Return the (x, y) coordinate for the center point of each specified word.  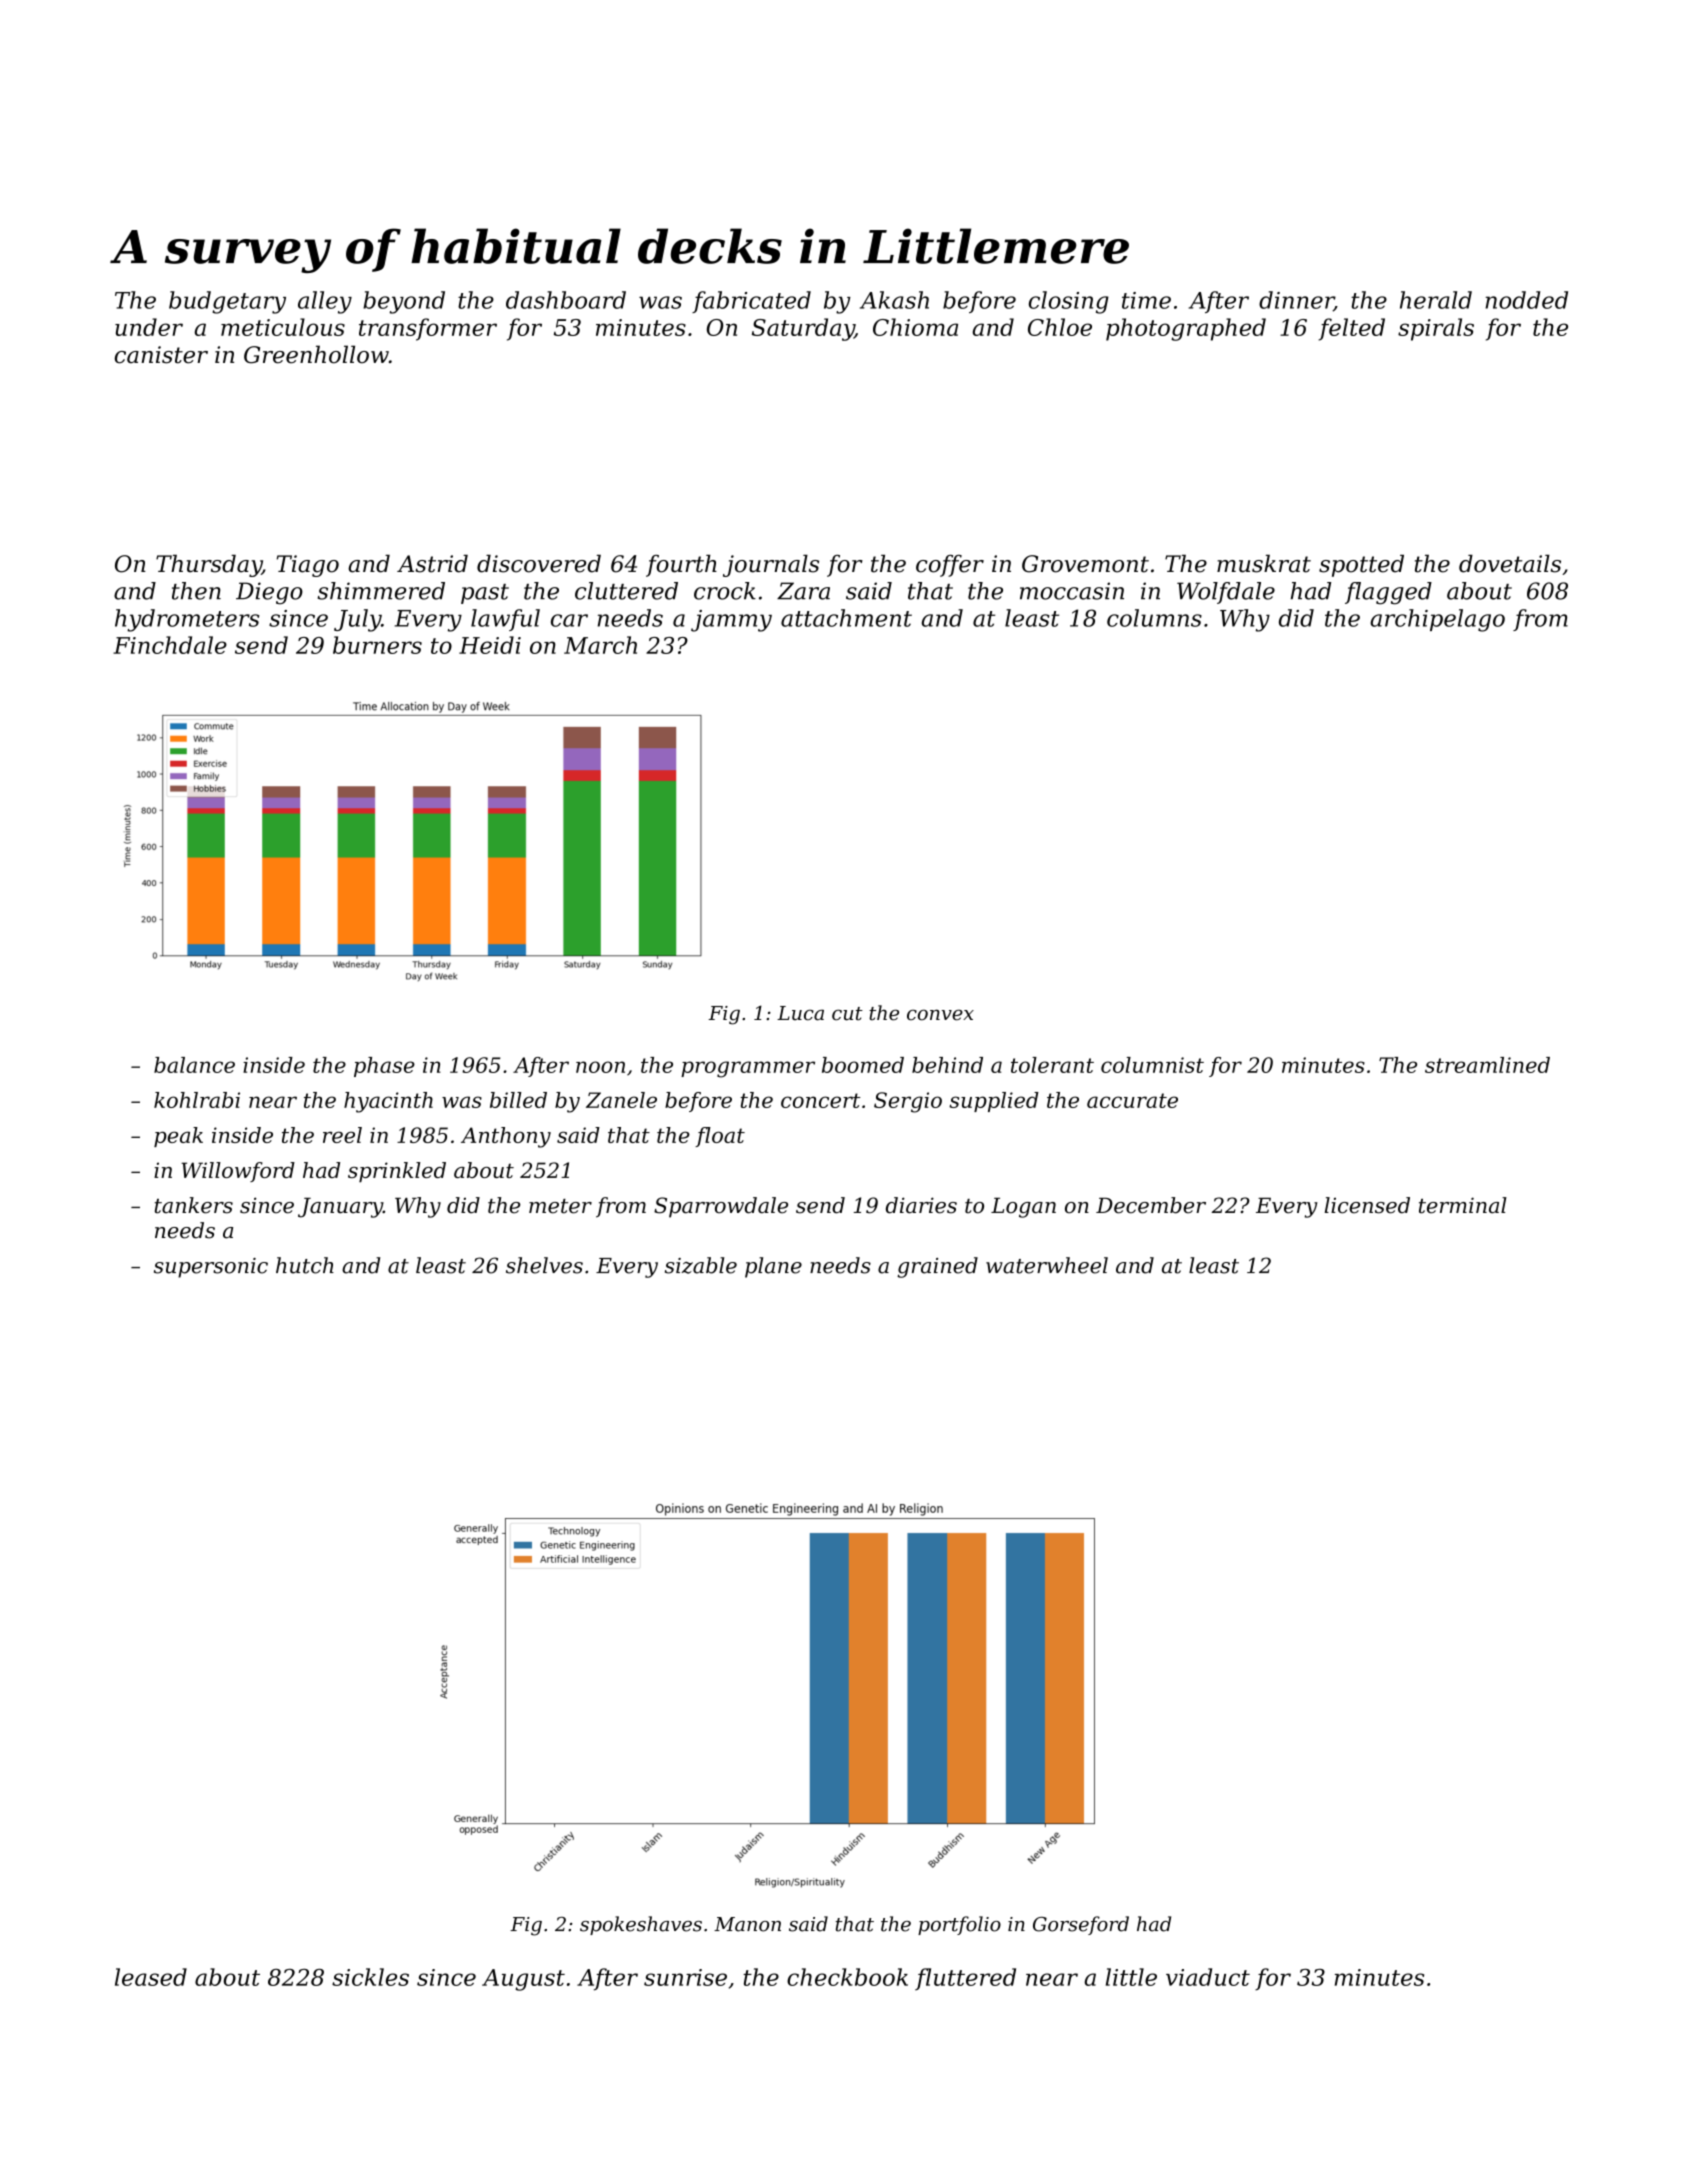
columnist (1152, 1065)
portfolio (959, 1925)
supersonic (211, 1268)
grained (937, 1267)
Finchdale (170, 645)
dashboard (566, 300)
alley (325, 302)
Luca (800, 1013)
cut (847, 1014)
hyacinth (388, 1102)
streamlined (1487, 1065)
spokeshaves (641, 1925)
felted (1352, 329)
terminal (1463, 1205)
